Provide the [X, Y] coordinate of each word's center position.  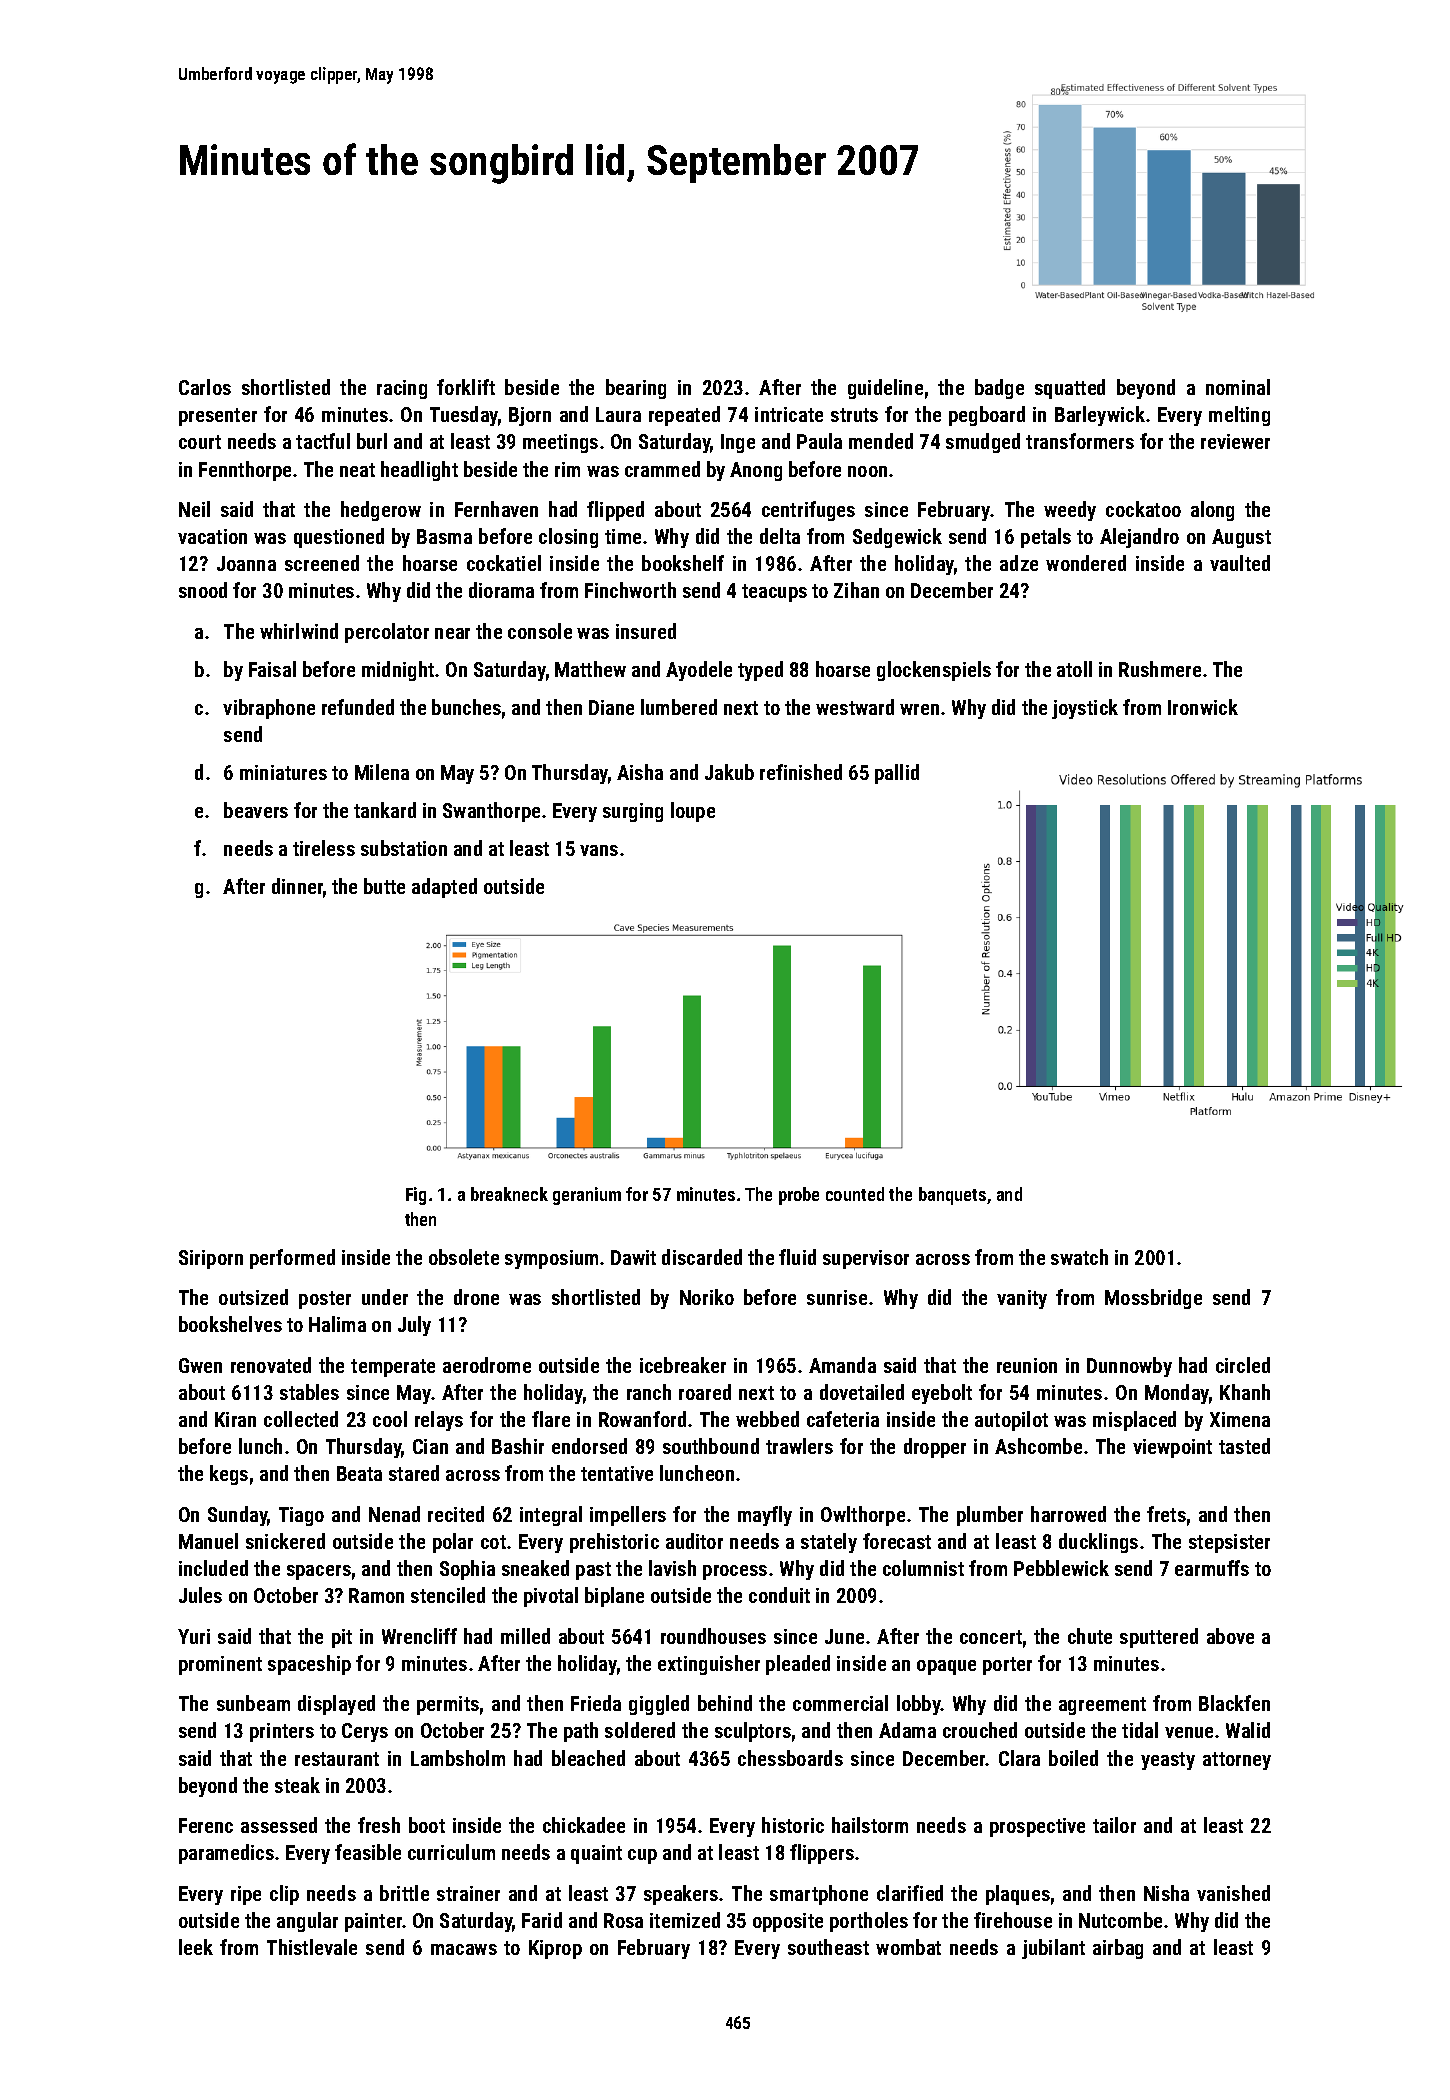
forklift [466, 387]
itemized [685, 1920]
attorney [1237, 1761]
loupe [693, 812]
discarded [702, 1257]
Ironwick [1203, 707]
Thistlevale [312, 1947]
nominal [1238, 387]
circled [1243, 1365]
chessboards [790, 1758]
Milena [382, 772]
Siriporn [211, 1259]
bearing [636, 389]
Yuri [194, 1636]
